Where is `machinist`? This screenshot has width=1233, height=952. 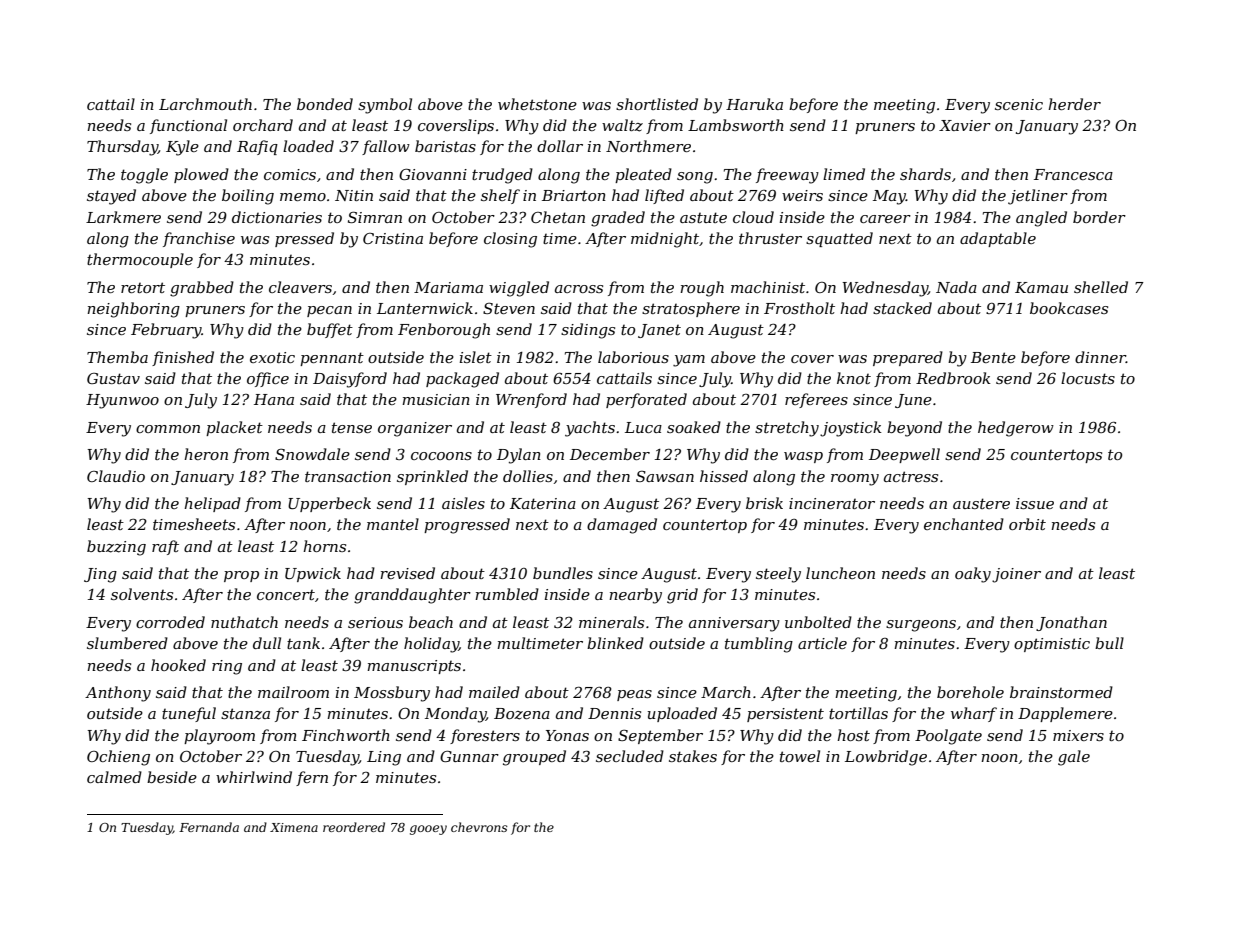
machinist is located at coordinates (768, 287).
